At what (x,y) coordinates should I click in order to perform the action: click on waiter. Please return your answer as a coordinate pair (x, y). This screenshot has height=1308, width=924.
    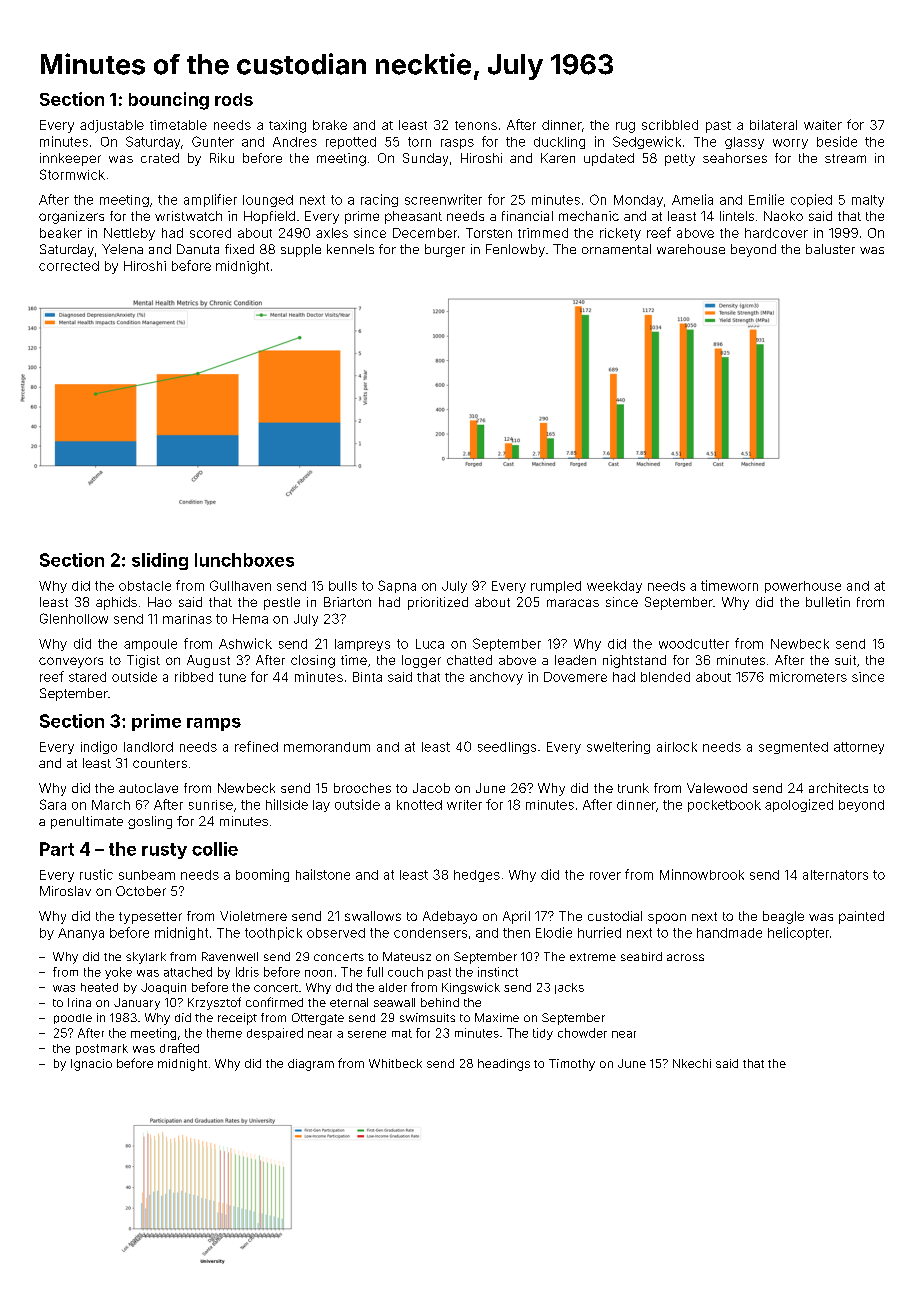
    Looking at the image, I should click on (823, 125).
